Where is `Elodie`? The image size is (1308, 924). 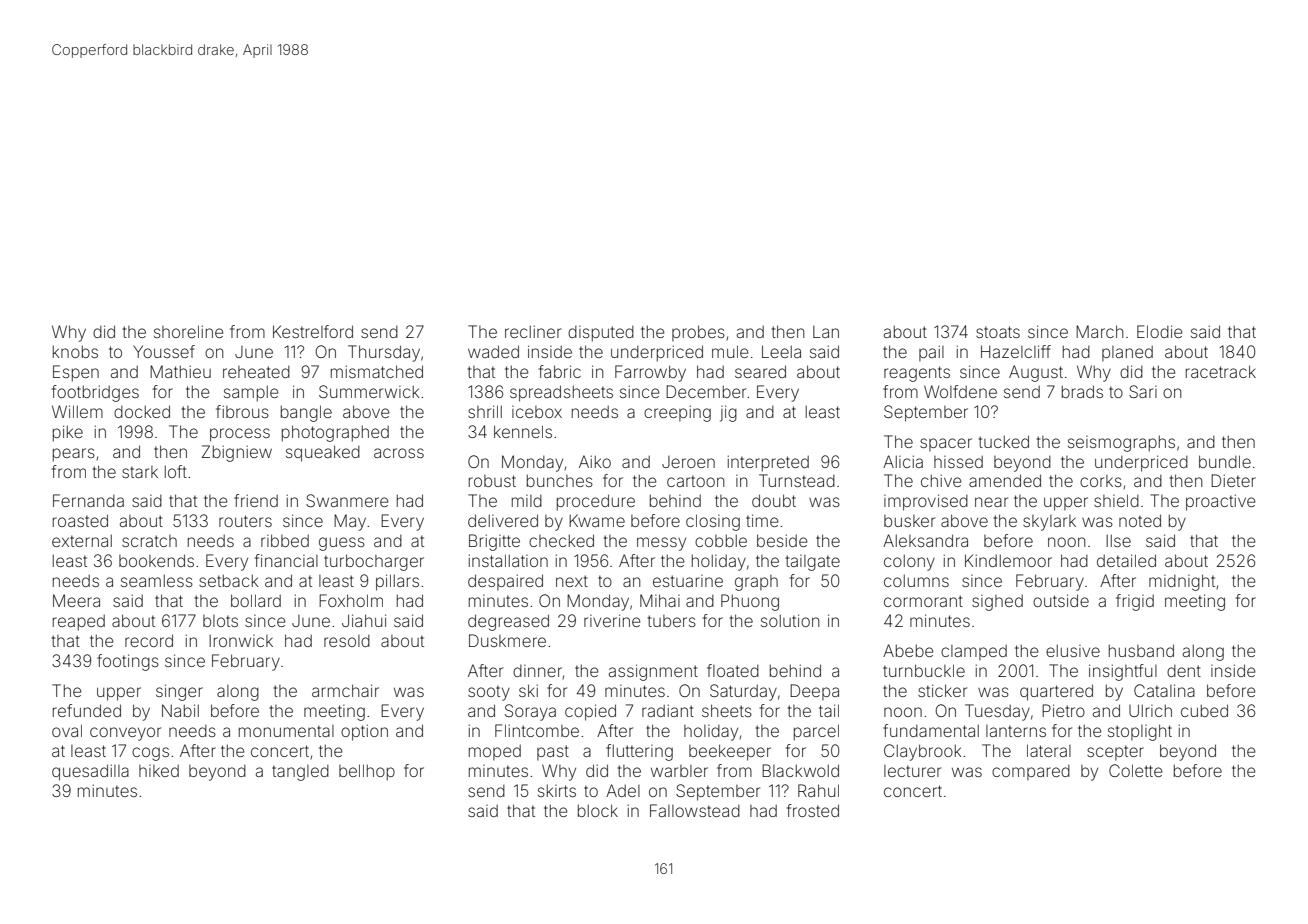 Elodie is located at coordinates (1160, 331).
